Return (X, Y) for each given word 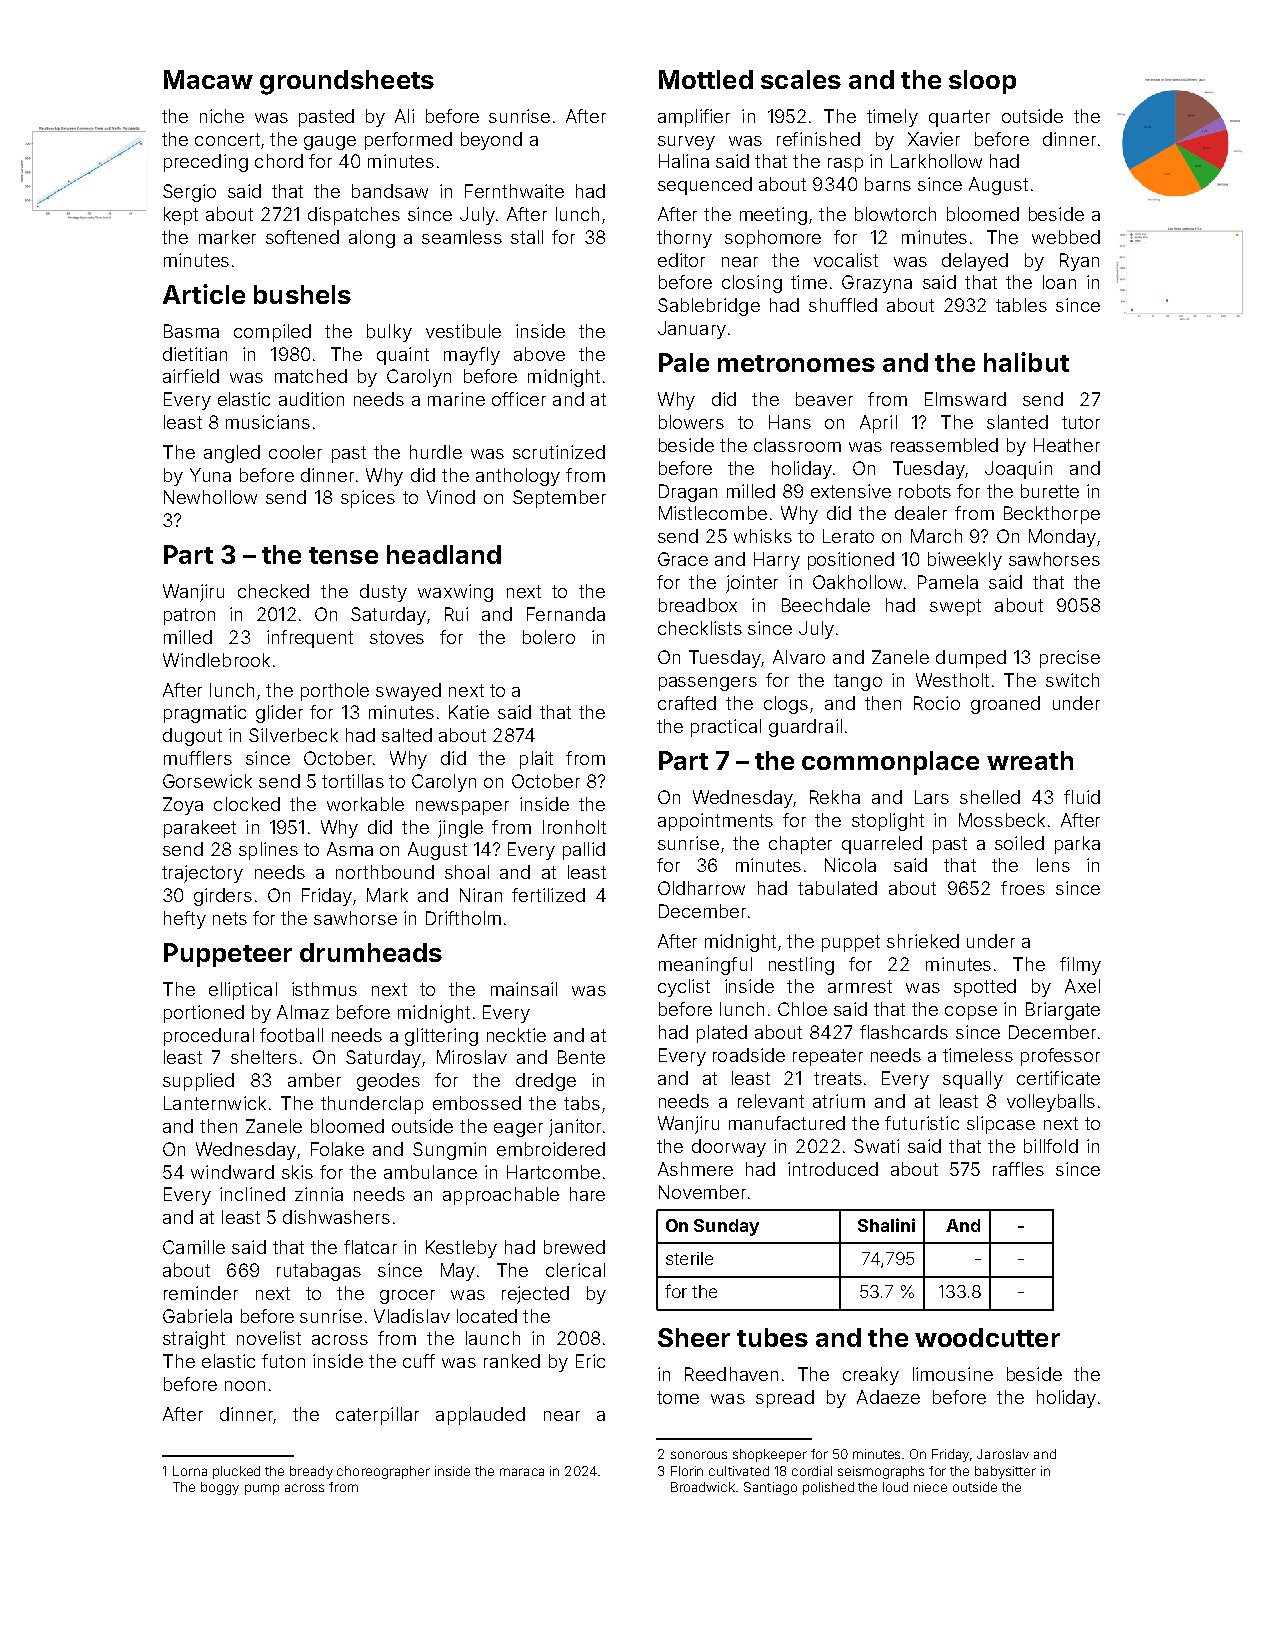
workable (365, 804)
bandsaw (390, 191)
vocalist (846, 260)
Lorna (190, 1471)
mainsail (524, 989)
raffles (1018, 1169)
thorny (684, 239)
